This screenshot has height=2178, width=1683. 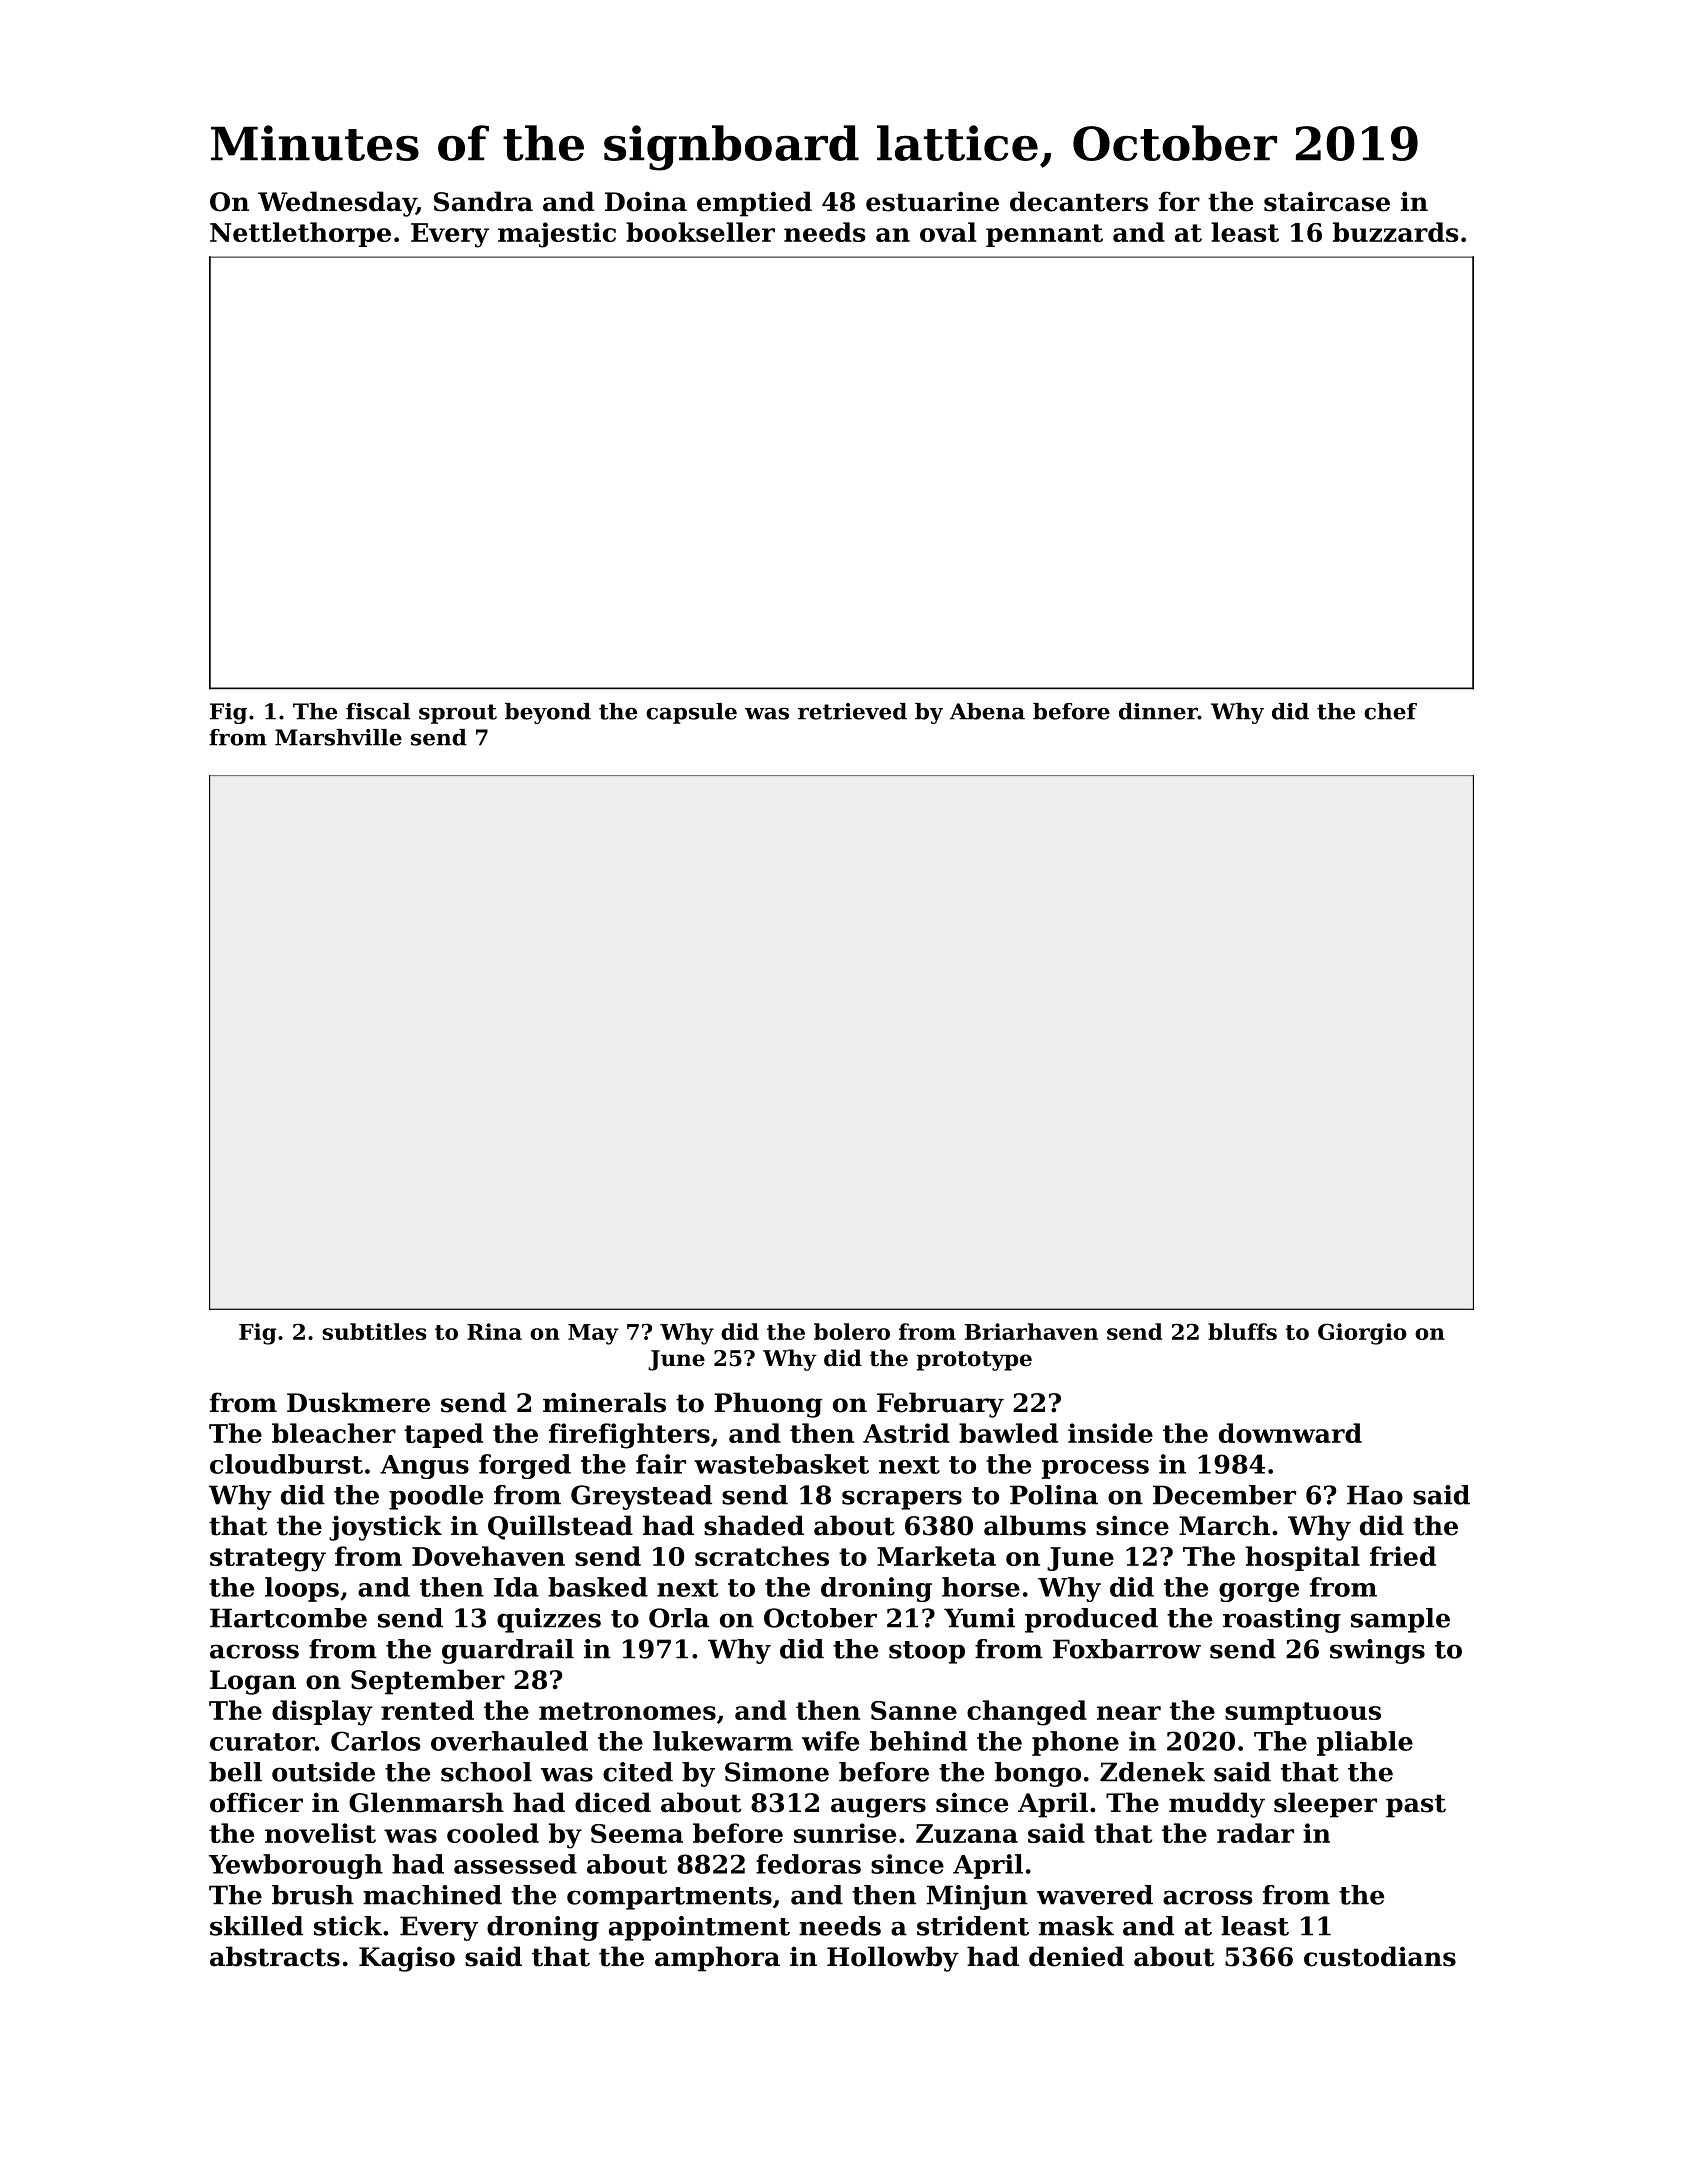 I want to click on rented, so click(x=427, y=1710).
